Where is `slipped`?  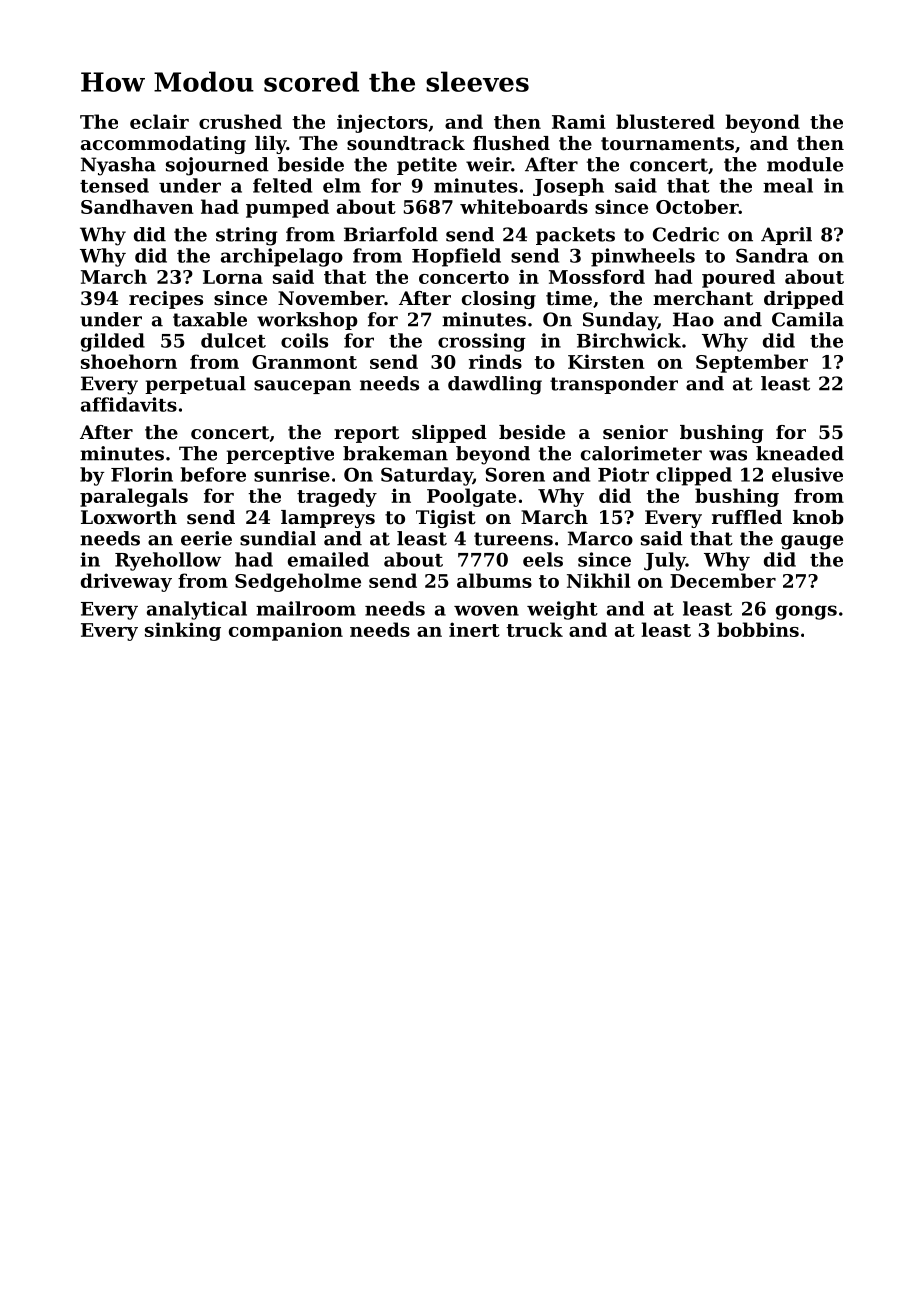 slipped is located at coordinates (449, 434).
